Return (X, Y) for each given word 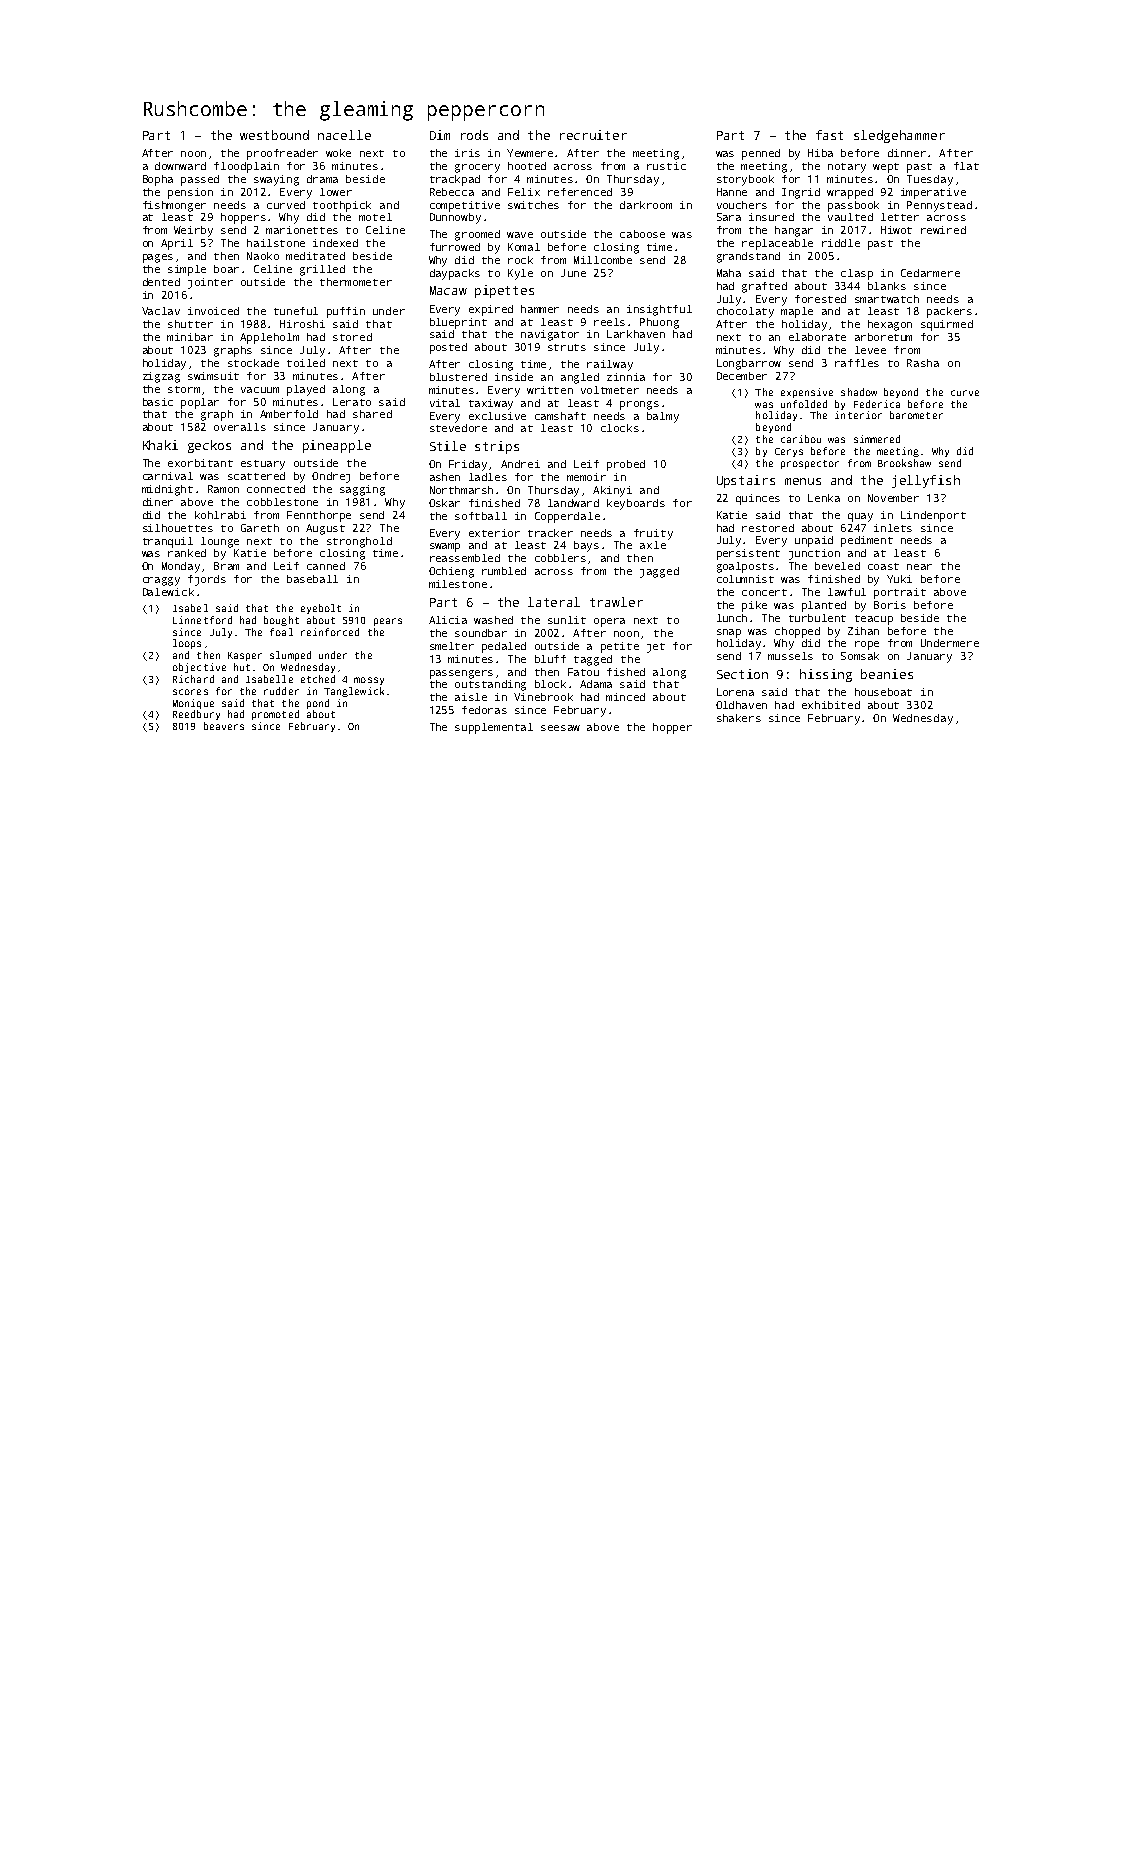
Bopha (158, 180)
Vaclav (161, 311)
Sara (729, 217)
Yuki (899, 579)
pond (318, 704)
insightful (659, 310)
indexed (335, 243)
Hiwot (896, 230)
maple (797, 312)
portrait (900, 593)
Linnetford (202, 620)
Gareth (260, 528)
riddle (841, 243)
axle (653, 545)
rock (520, 260)
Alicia (448, 620)
